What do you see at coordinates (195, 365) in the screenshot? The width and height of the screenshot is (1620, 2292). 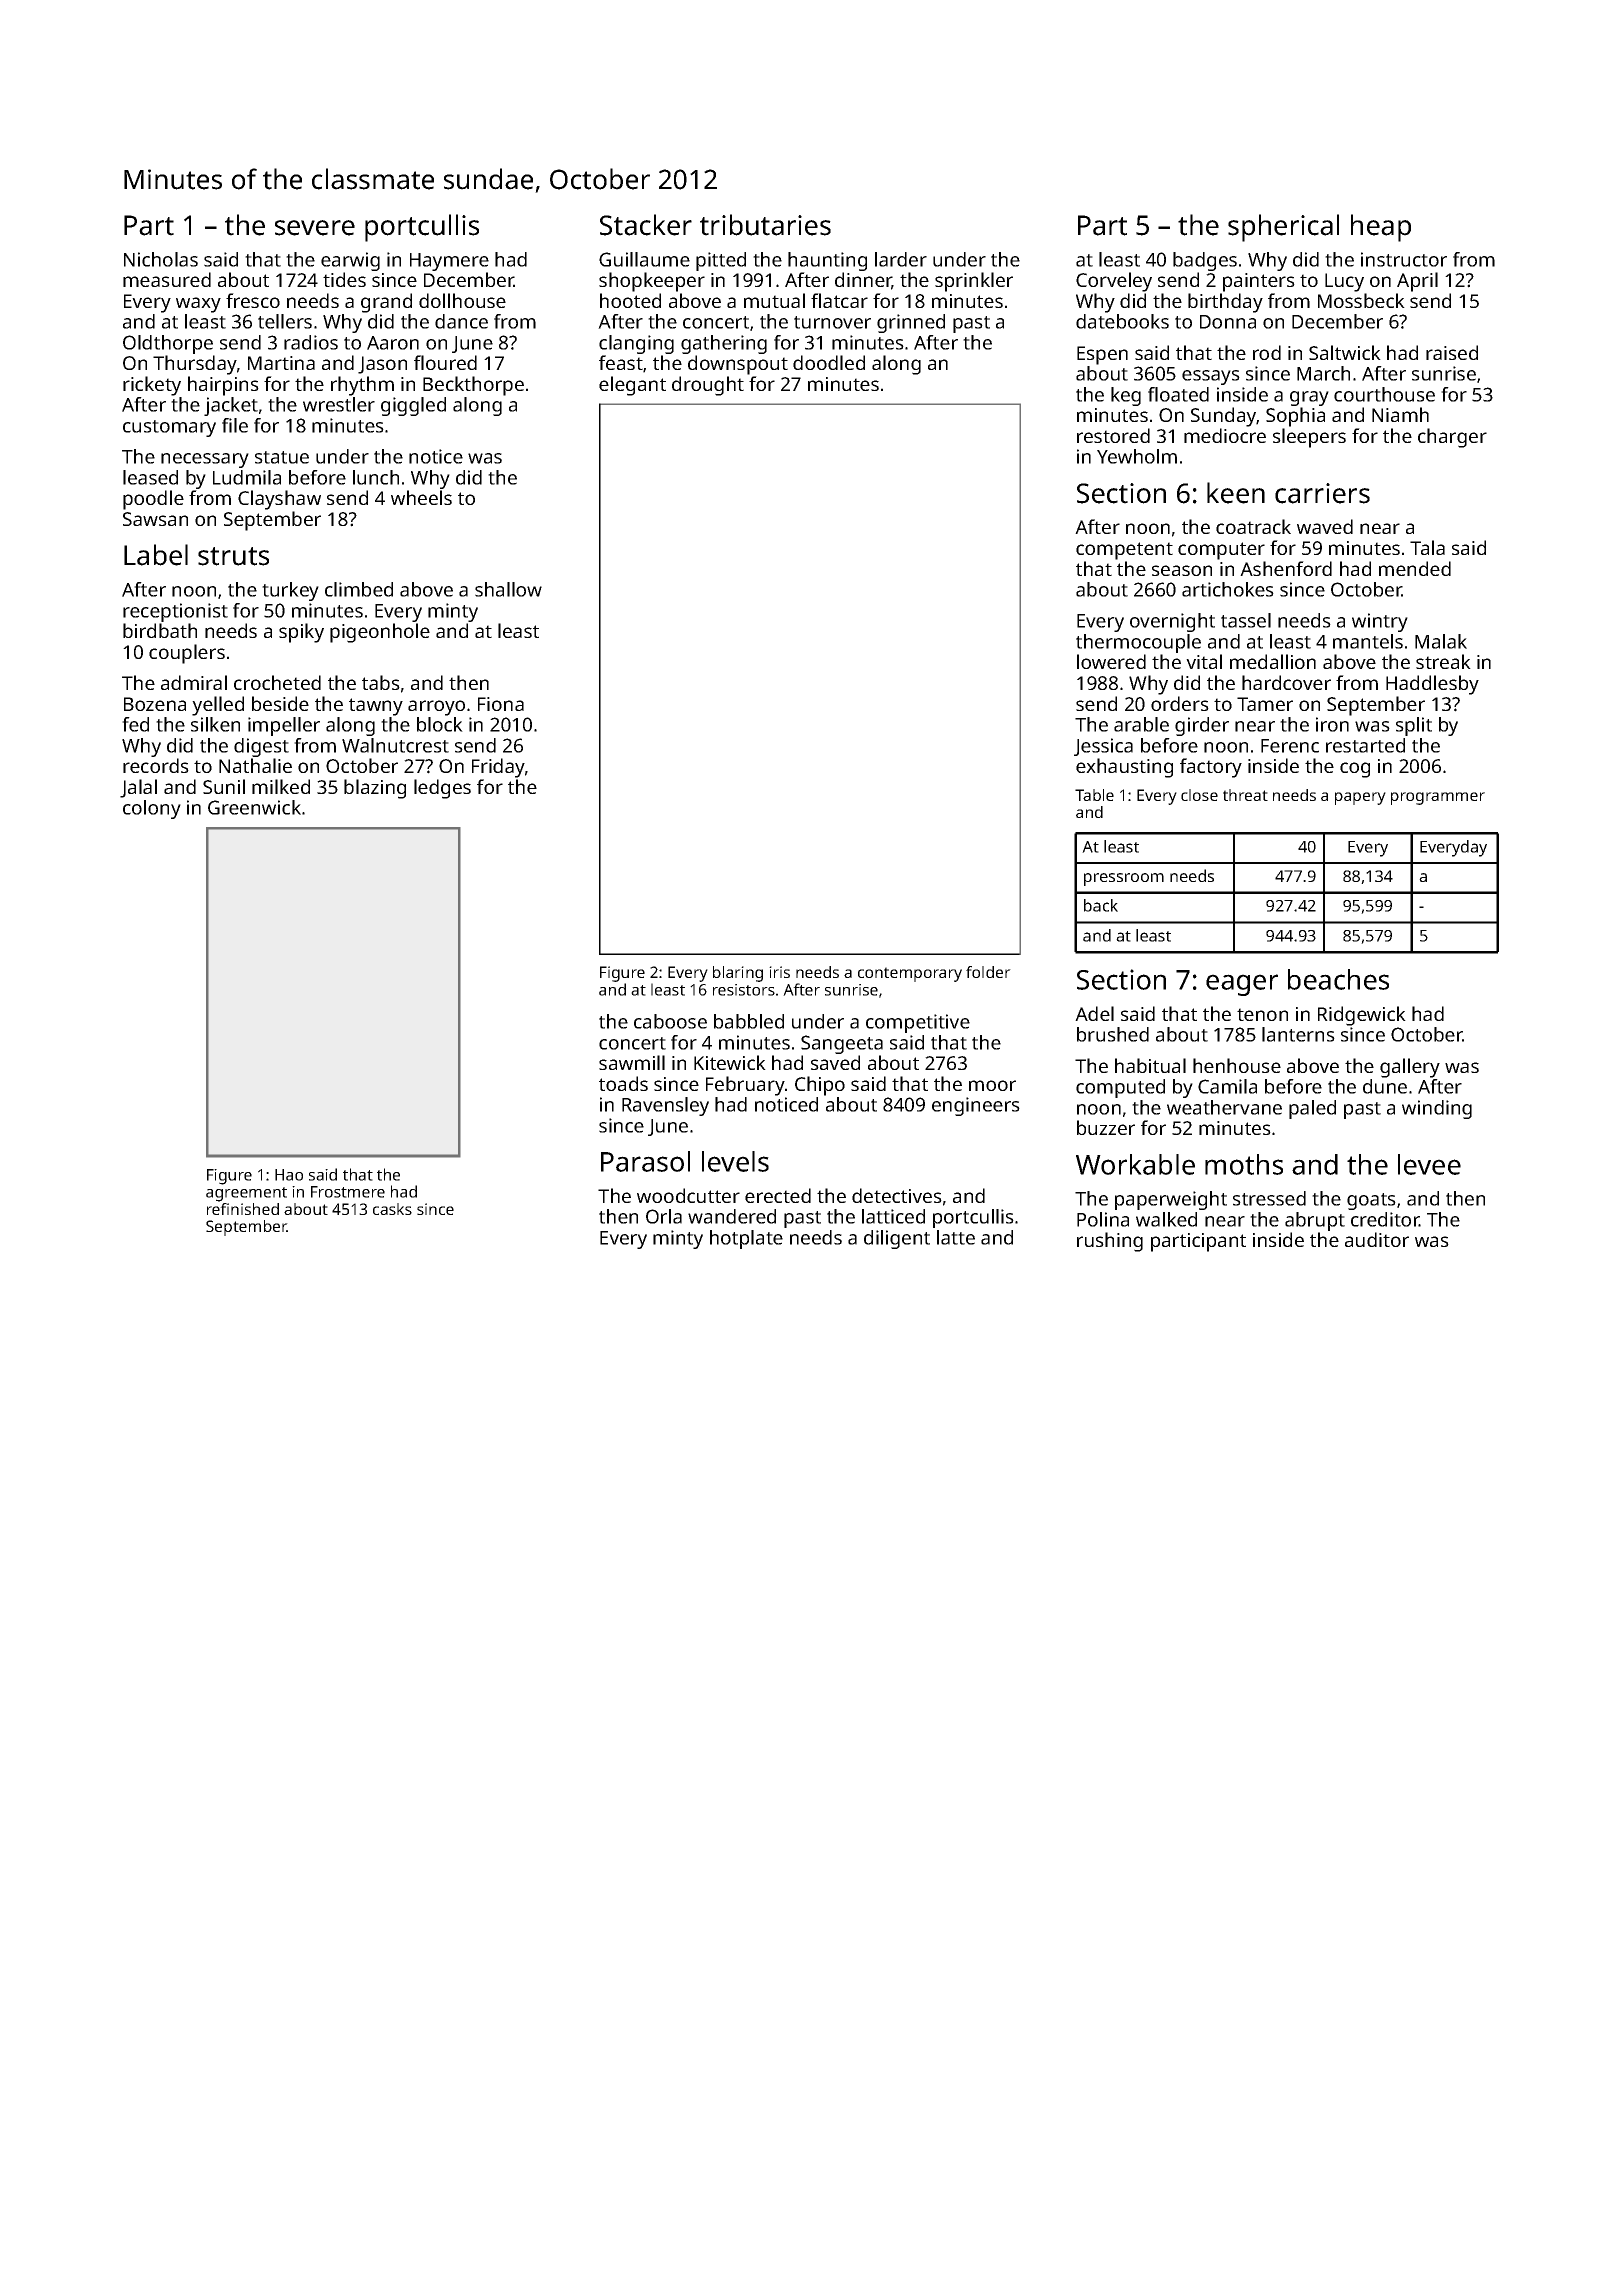 I see `Thursday` at bounding box center [195, 365].
